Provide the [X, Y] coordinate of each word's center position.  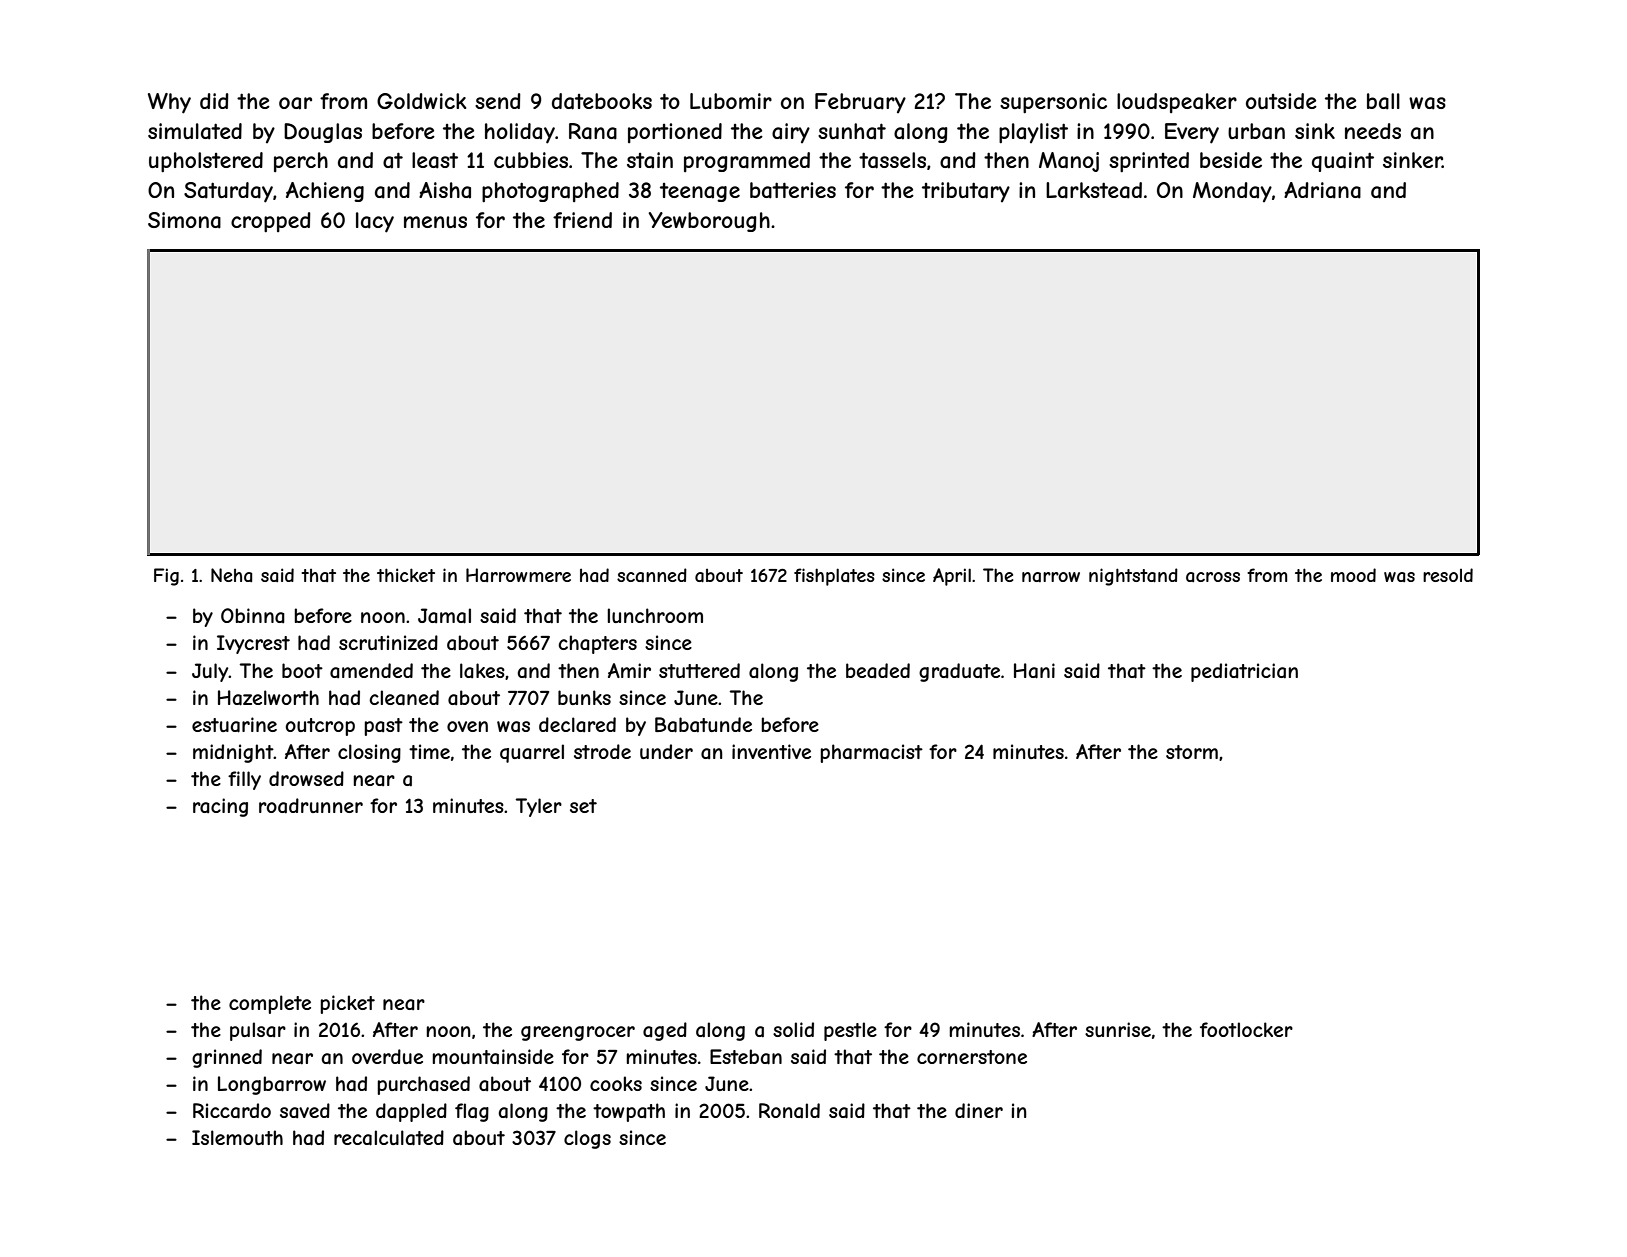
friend [582, 220]
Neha [231, 575]
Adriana [1322, 190]
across [1213, 577]
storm [1192, 752]
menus [435, 222]
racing [220, 807]
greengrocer [578, 1033]
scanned [652, 575]
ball [1383, 101]
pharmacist [871, 753]
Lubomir [731, 101]
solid [793, 1029]
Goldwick [421, 101]
